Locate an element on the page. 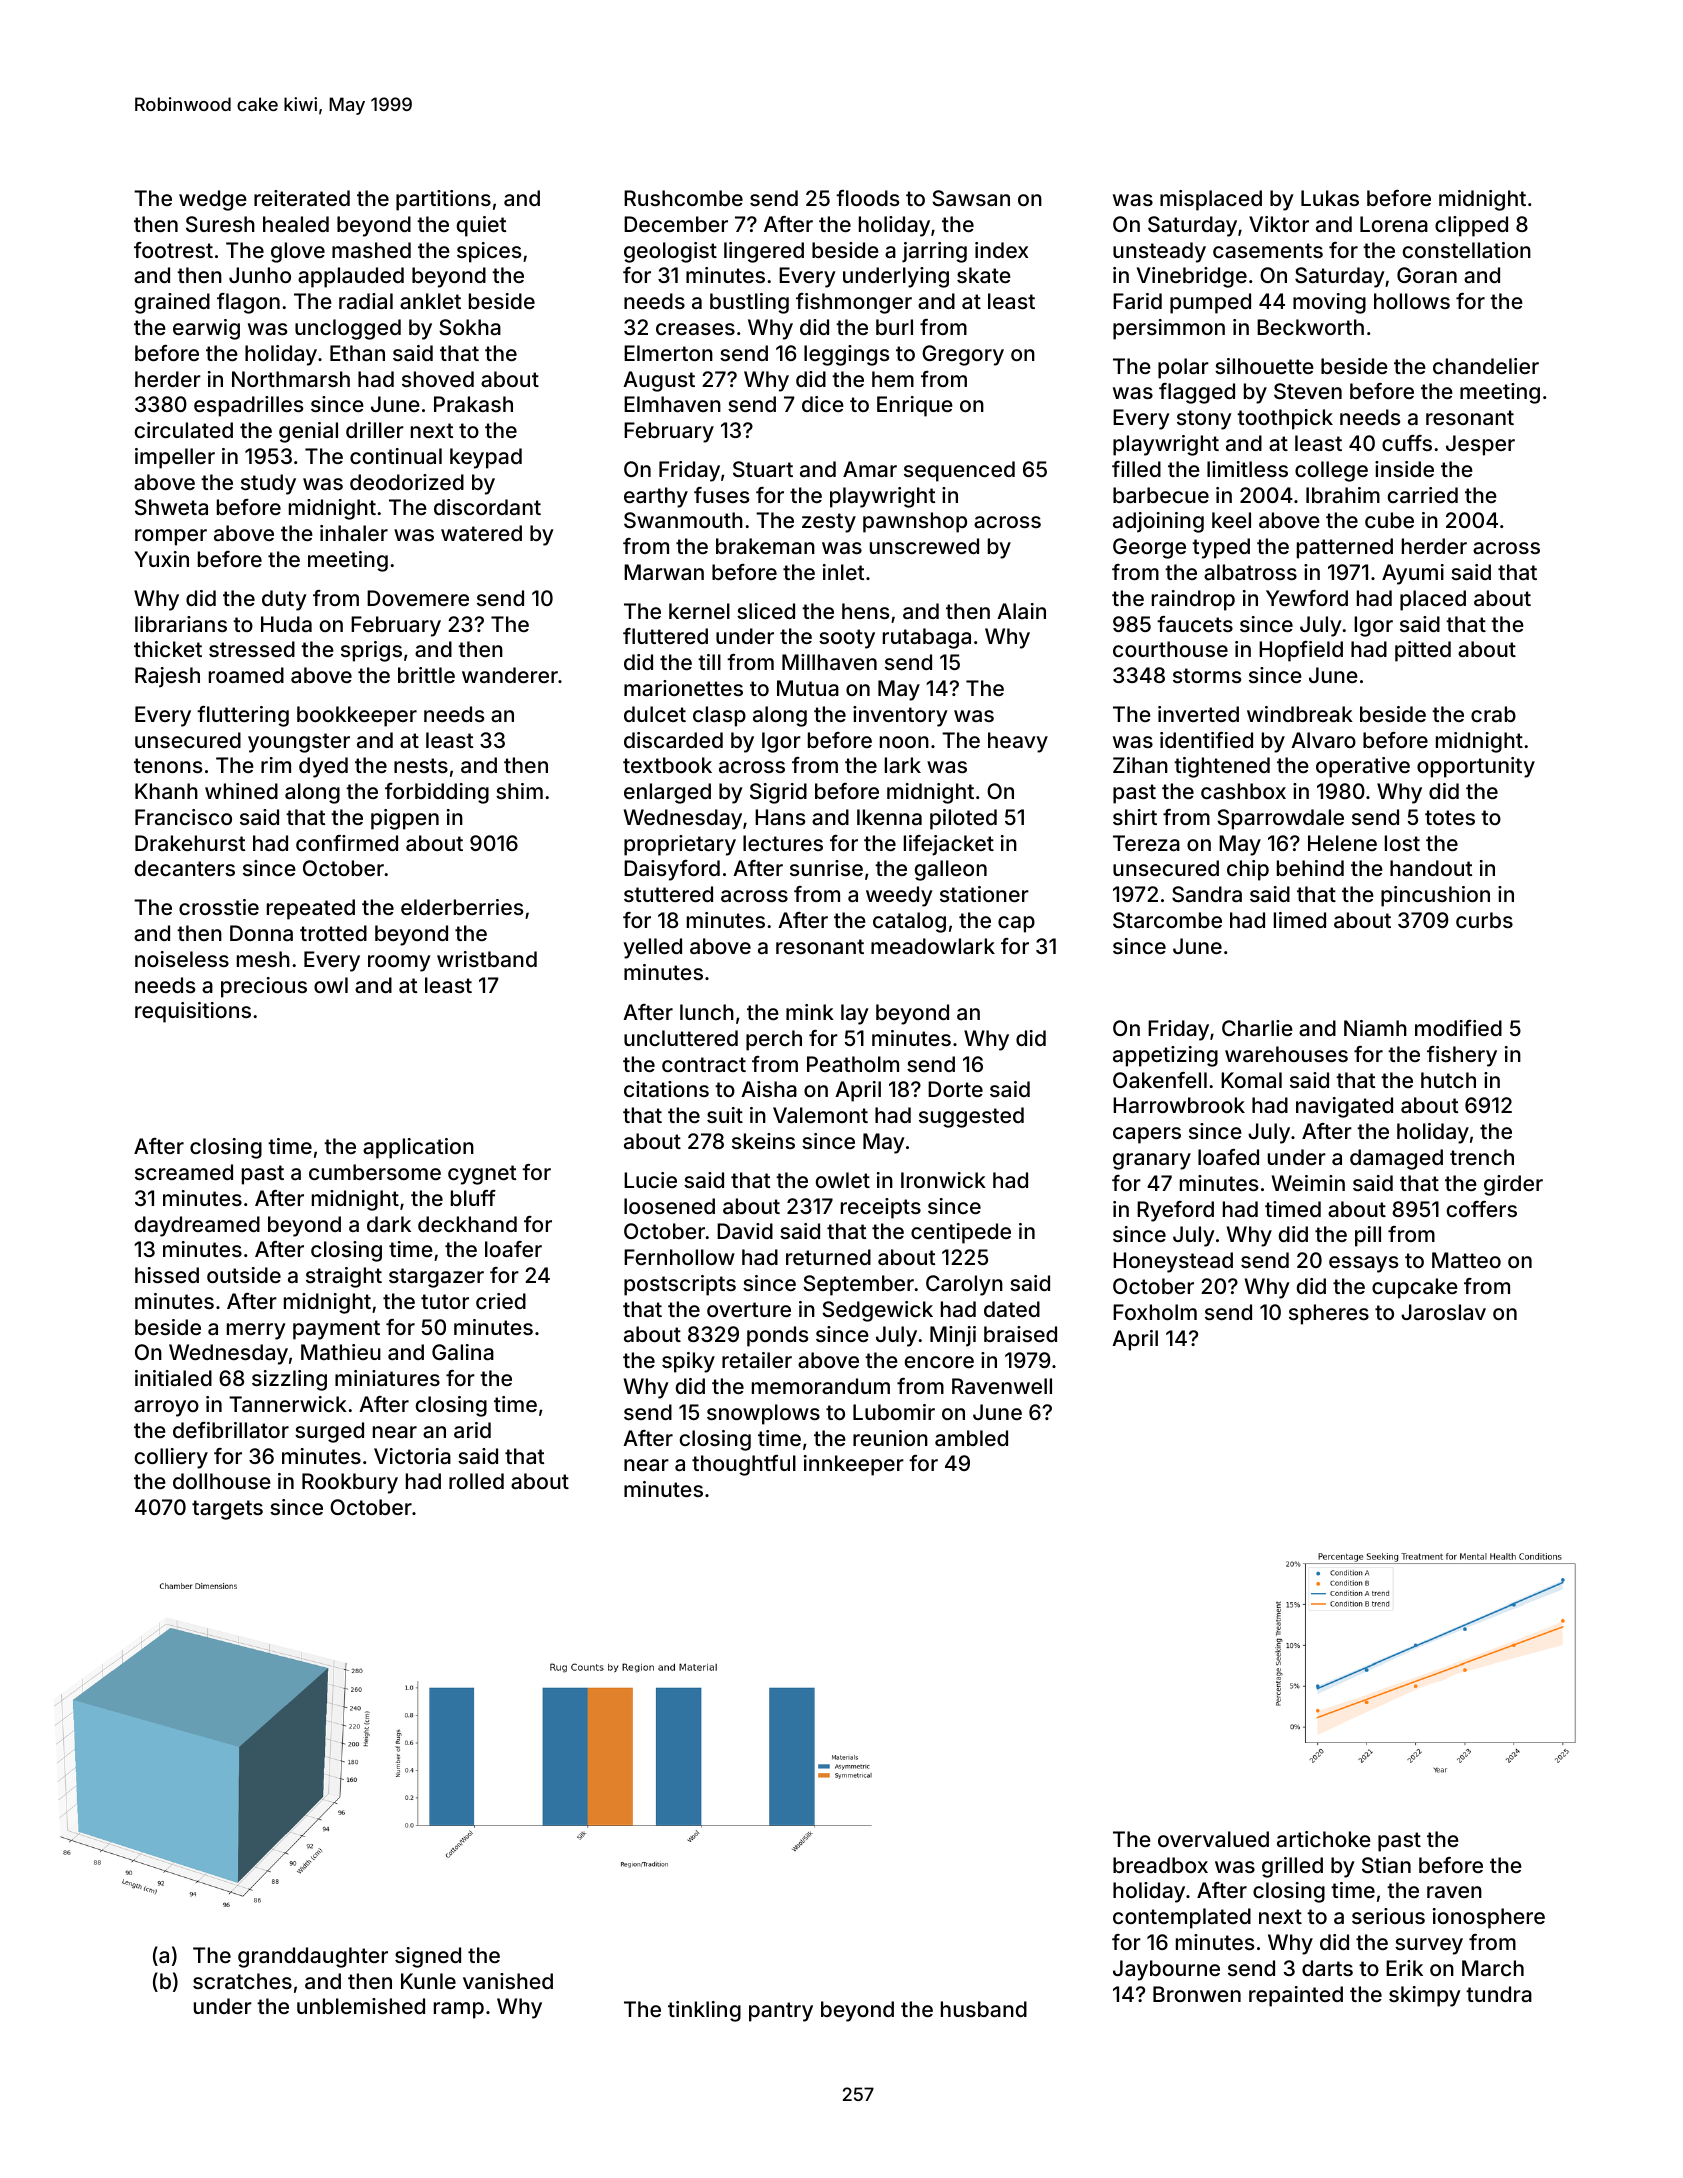 This page has height=2178, width=1683. Ethan is located at coordinates (357, 353).
